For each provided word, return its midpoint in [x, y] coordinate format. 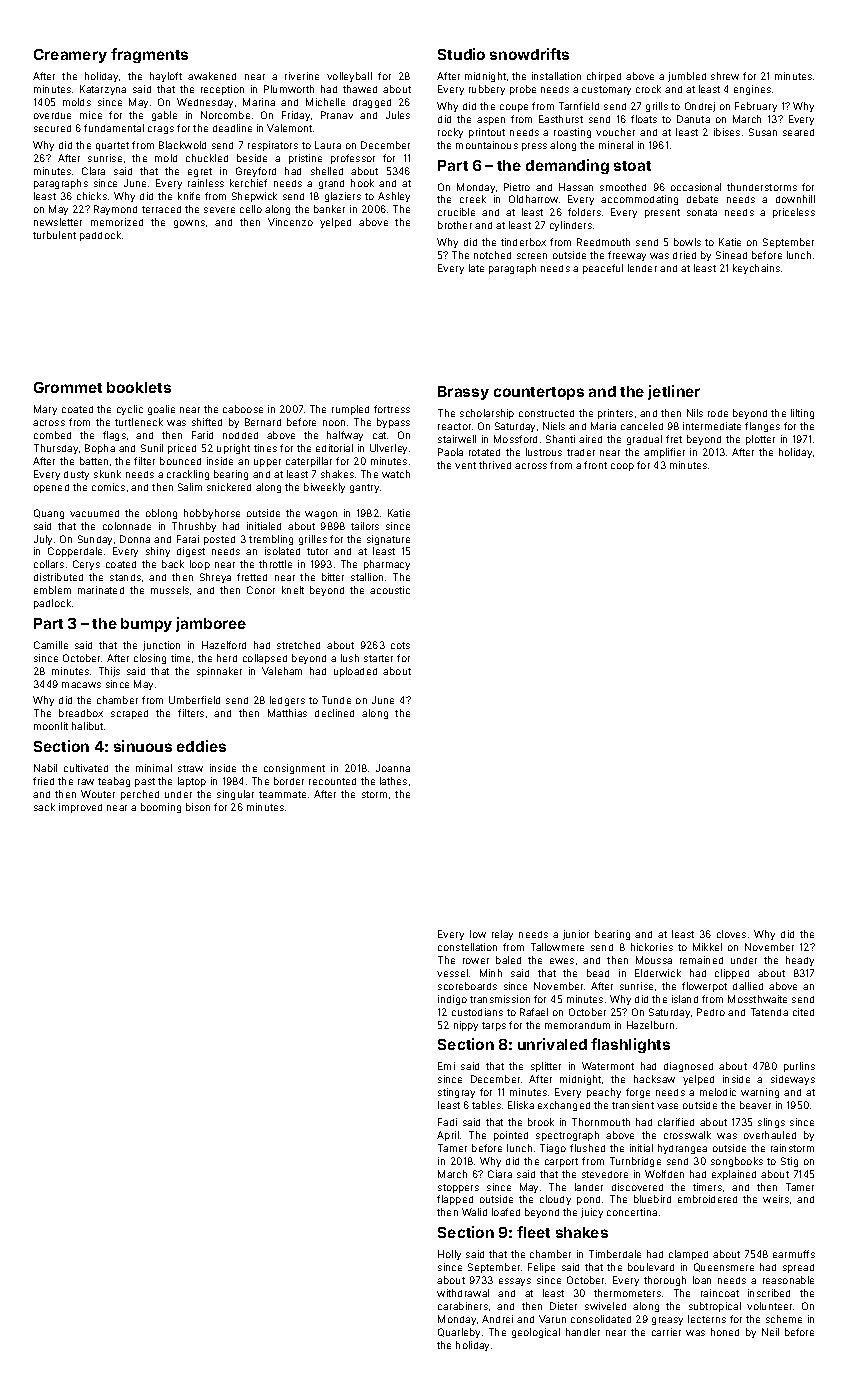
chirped [604, 77]
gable [164, 116]
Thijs [109, 672]
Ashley [394, 197]
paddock [100, 236]
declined [334, 713]
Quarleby [459, 1333]
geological [536, 1333]
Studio [461, 54]
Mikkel [707, 947]
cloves [731, 934]
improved [80, 808]
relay [502, 935]
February [756, 107]
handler [583, 1332]
